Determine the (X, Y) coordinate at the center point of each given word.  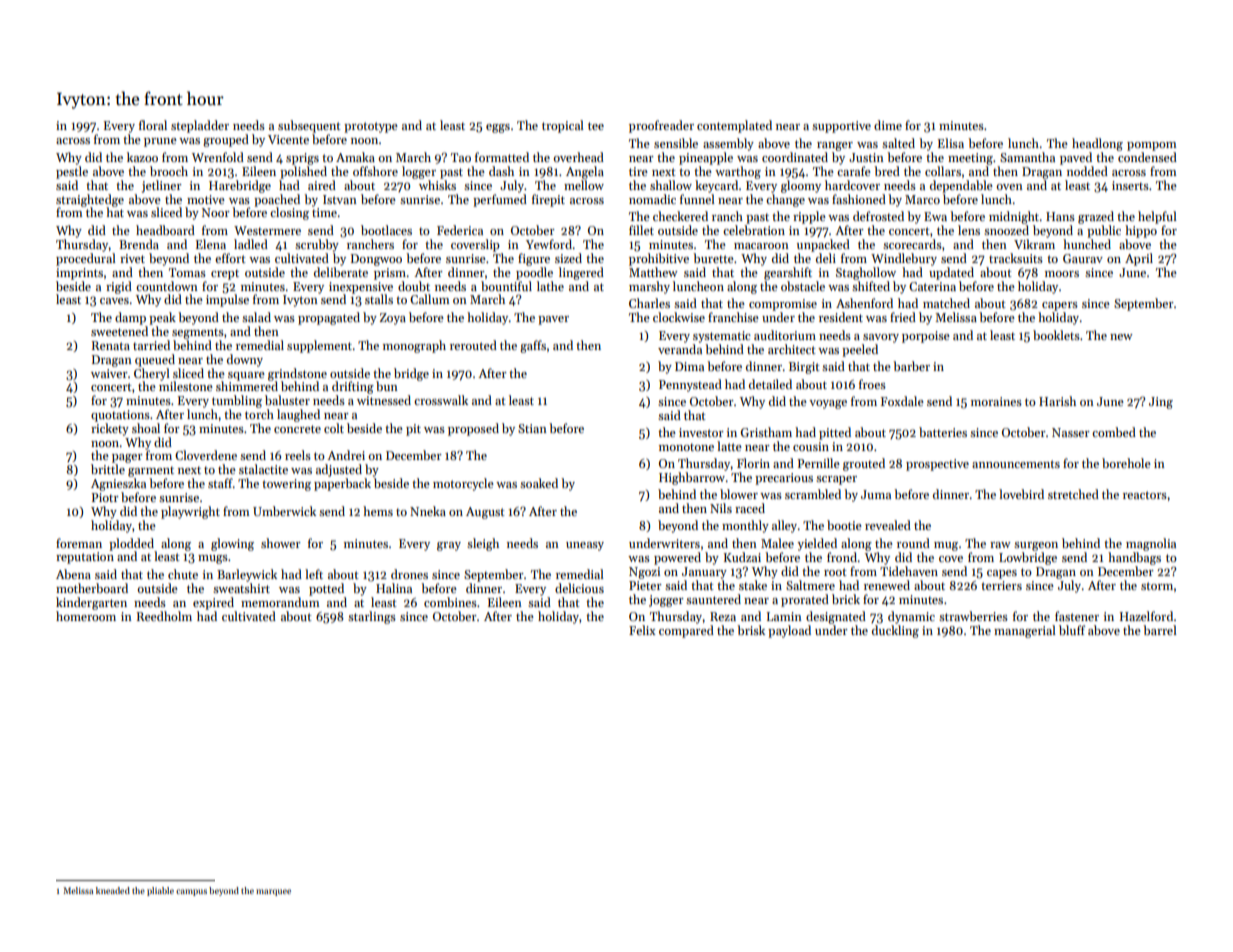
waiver (109, 373)
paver (553, 320)
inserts (1130, 185)
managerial (1025, 631)
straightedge (90, 200)
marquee (273, 892)
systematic (722, 337)
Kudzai (742, 557)
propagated (329, 318)
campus (191, 892)
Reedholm (164, 616)
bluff (1072, 630)
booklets (1056, 335)
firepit (548, 200)
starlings (372, 617)
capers (1060, 306)
